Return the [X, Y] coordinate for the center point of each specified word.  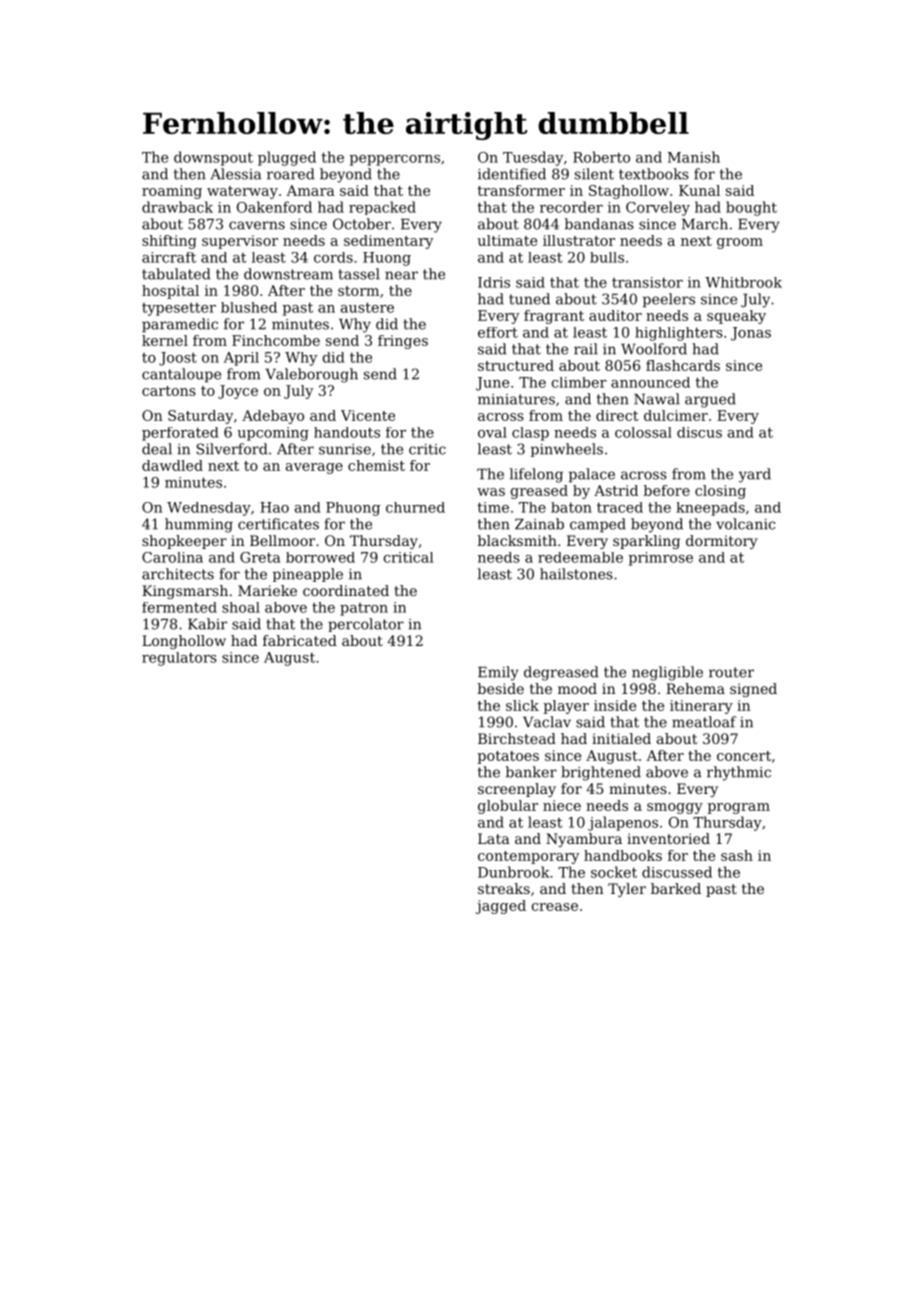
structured [516, 365]
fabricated [300, 640]
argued [710, 400]
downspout [213, 158]
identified [512, 174]
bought [751, 208]
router [731, 672]
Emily [498, 673]
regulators [179, 659]
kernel [165, 340]
